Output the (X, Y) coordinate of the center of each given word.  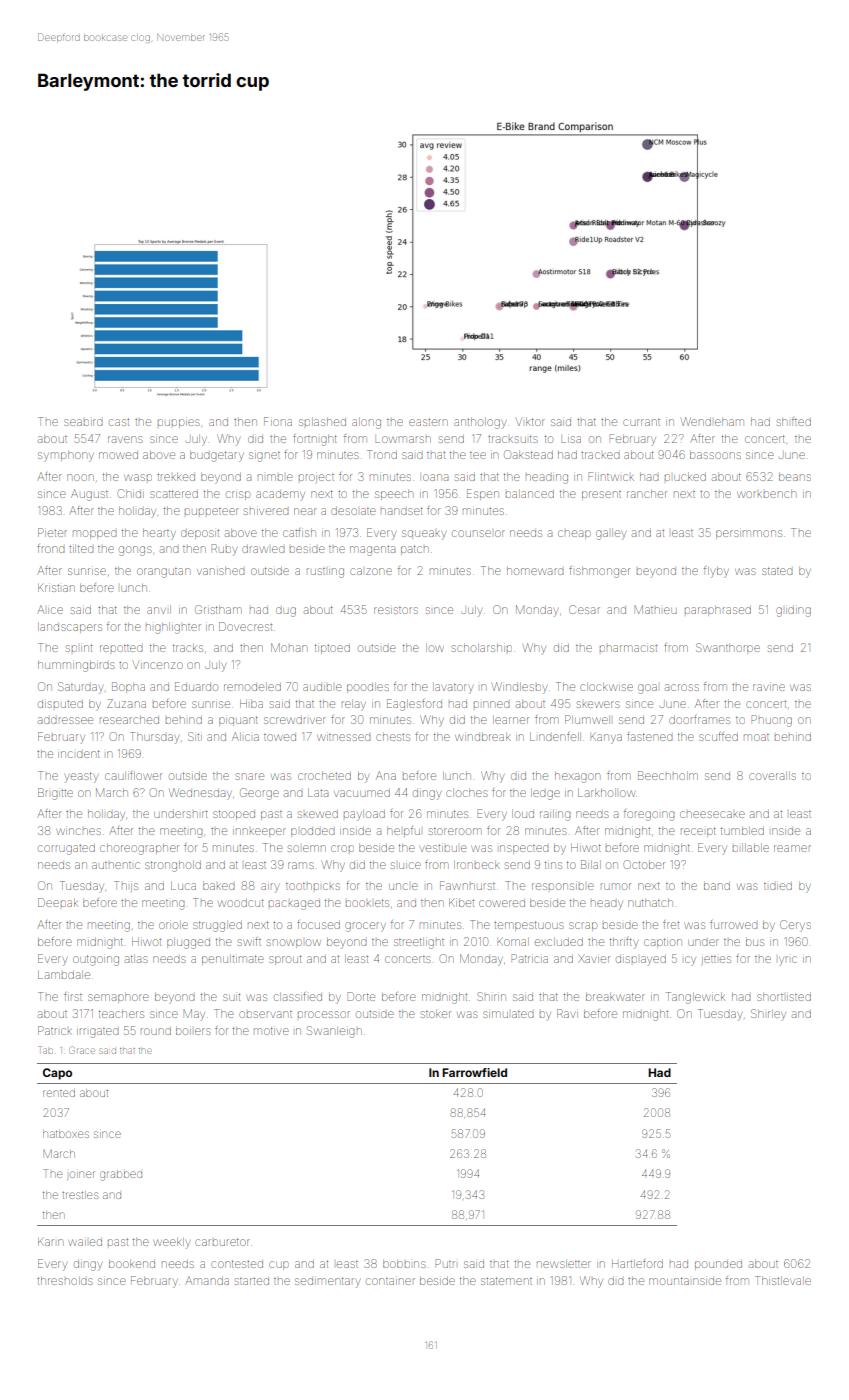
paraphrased (718, 611)
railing (555, 815)
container (390, 1281)
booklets (367, 903)
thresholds (65, 1281)
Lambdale (64, 974)
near (305, 511)
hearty (159, 534)
